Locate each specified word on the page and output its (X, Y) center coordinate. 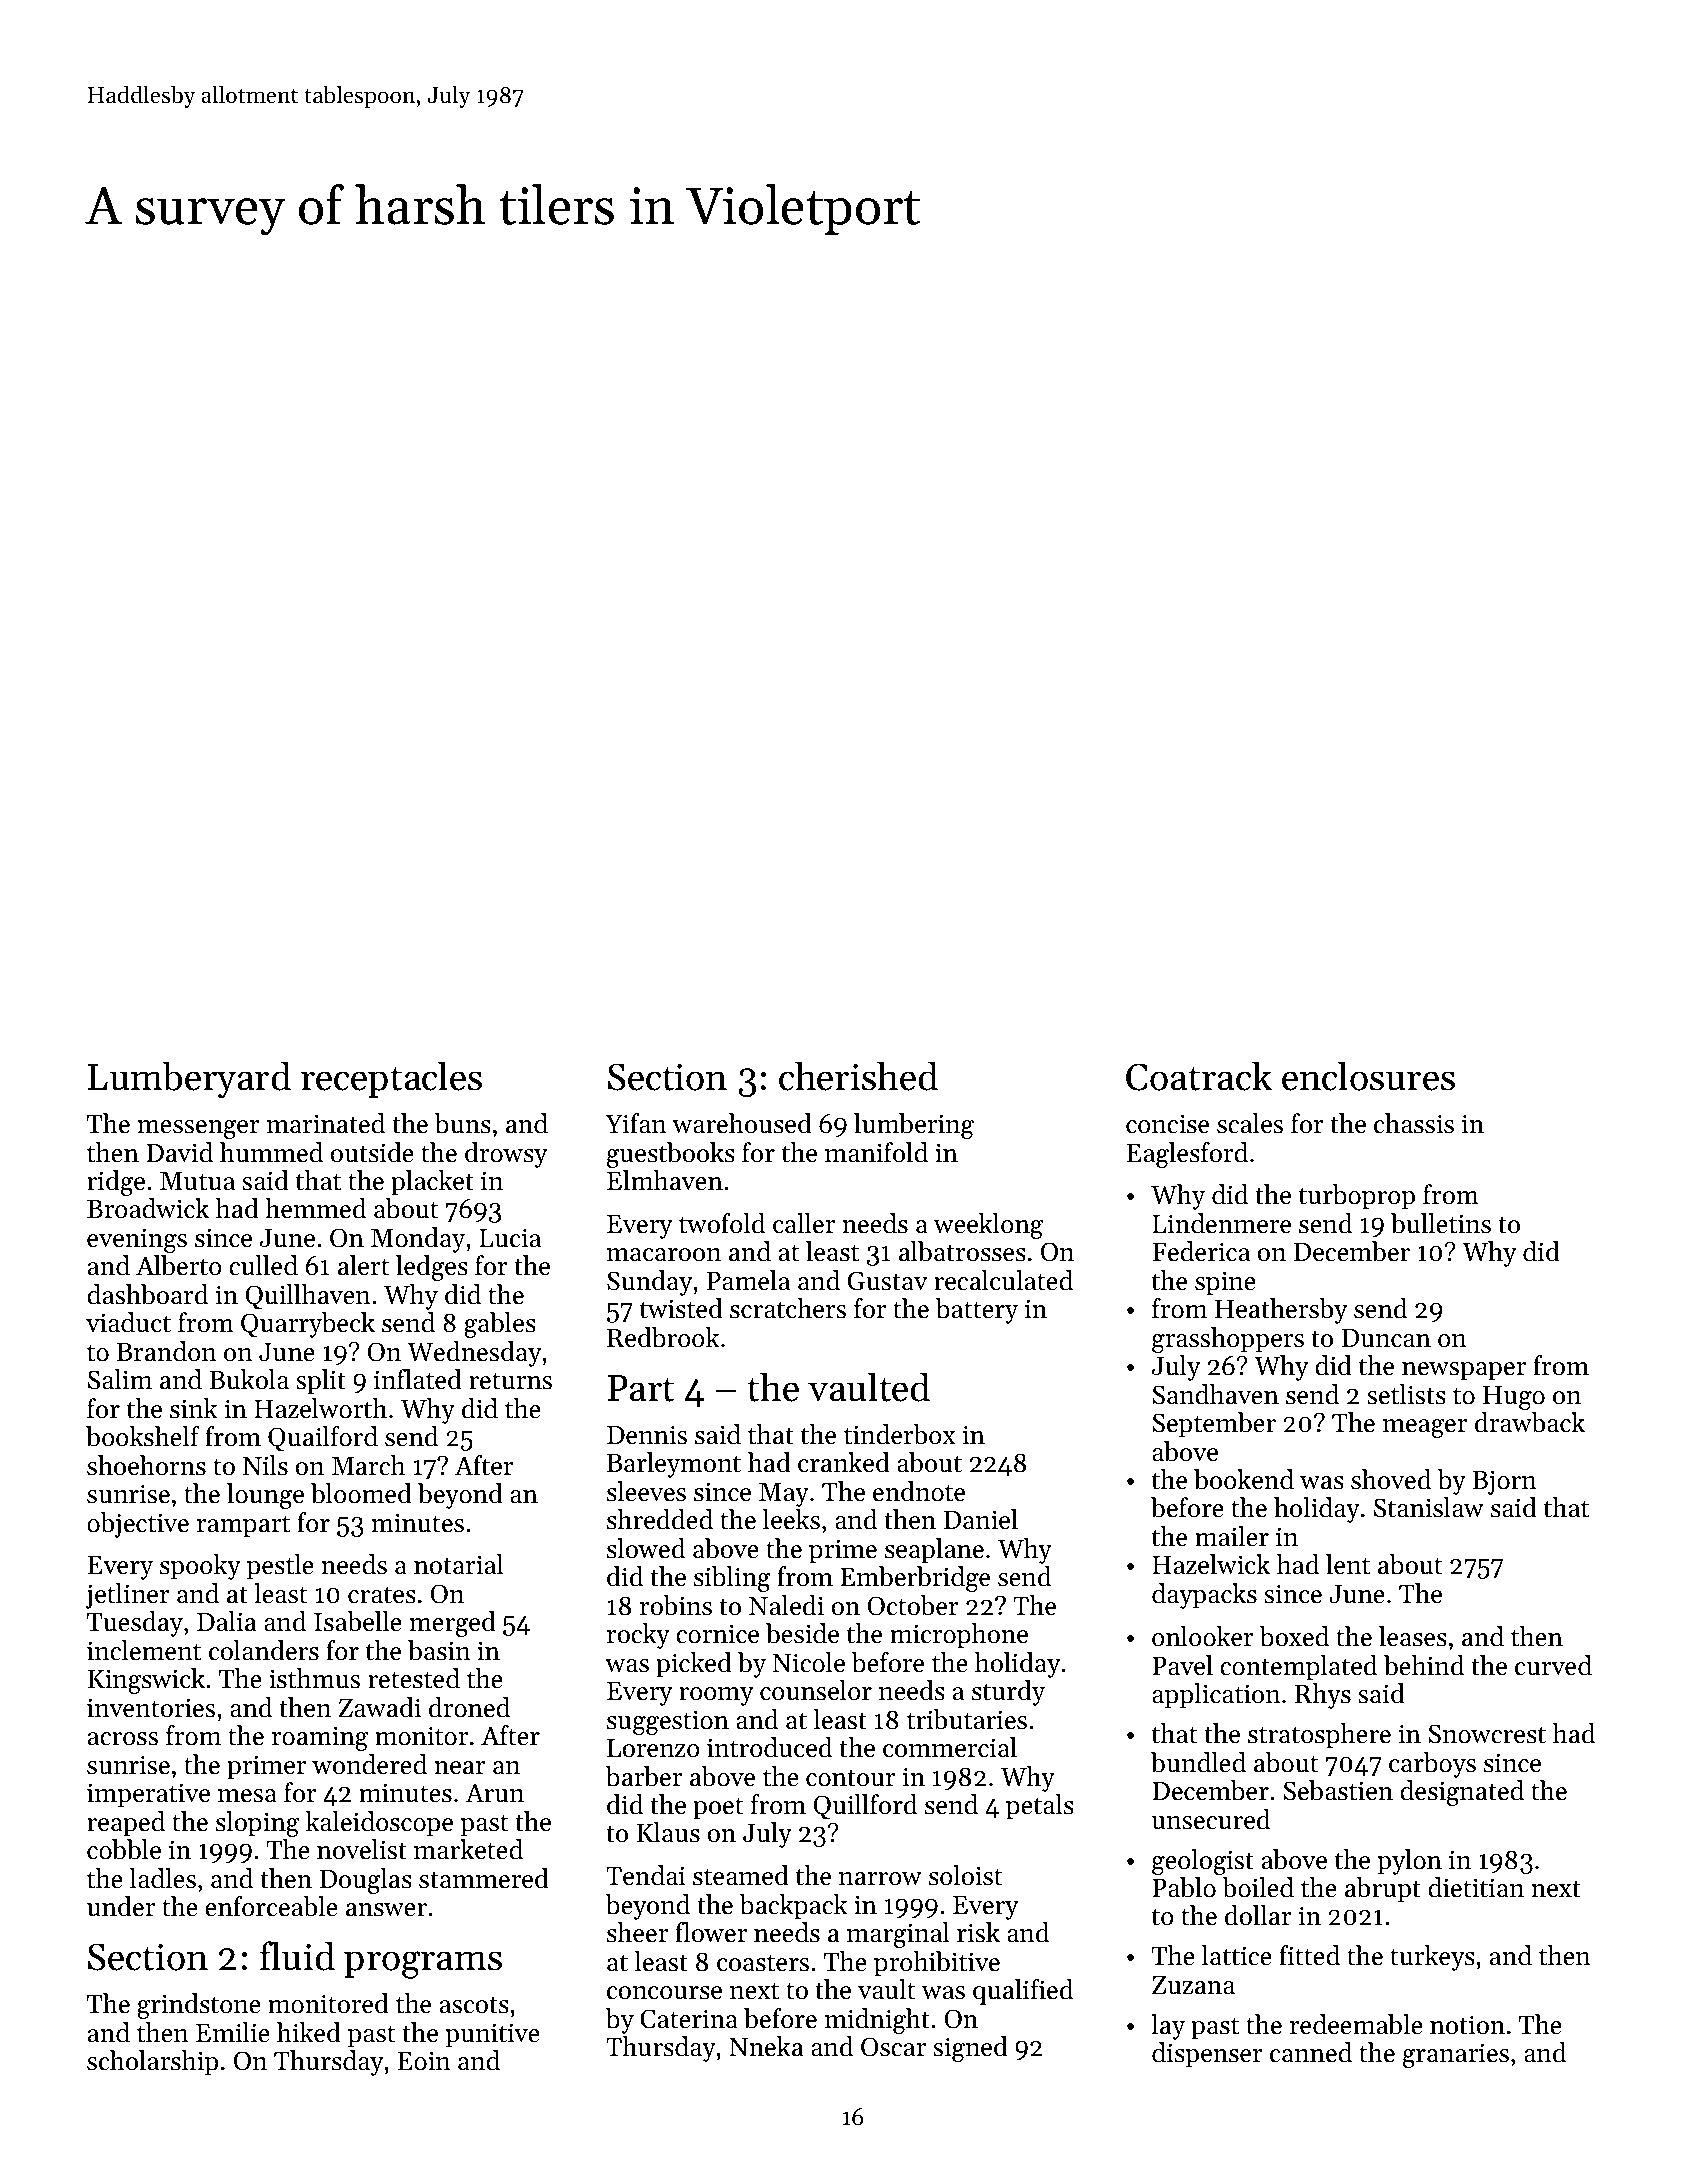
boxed (1294, 1636)
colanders (264, 1650)
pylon (1409, 1862)
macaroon (664, 1255)
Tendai (646, 1875)
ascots (474, 2005)
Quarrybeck (308, 1325)
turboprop (1357, 1197)
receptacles (391, 1079)
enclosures (1368, 1076)
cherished (858, 1076)
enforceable (271, 1906)
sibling (732, 1579)
